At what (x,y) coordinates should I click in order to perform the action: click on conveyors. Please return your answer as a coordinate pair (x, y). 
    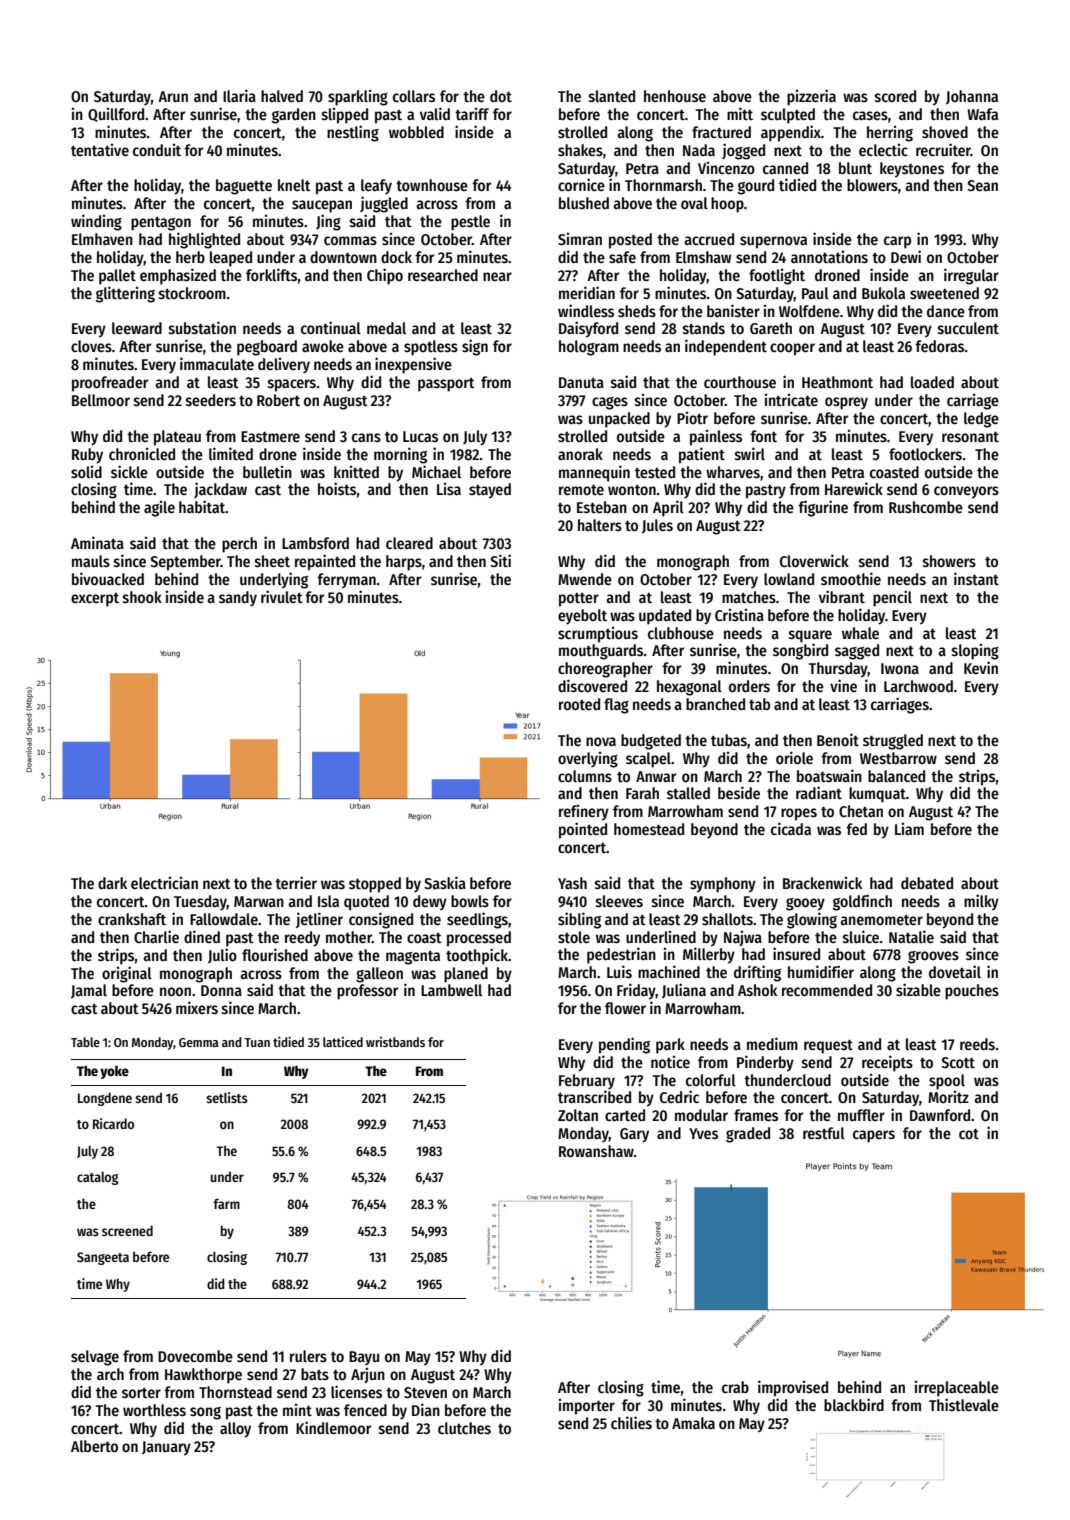
    Looking at the image, I should click on (966, 492).
